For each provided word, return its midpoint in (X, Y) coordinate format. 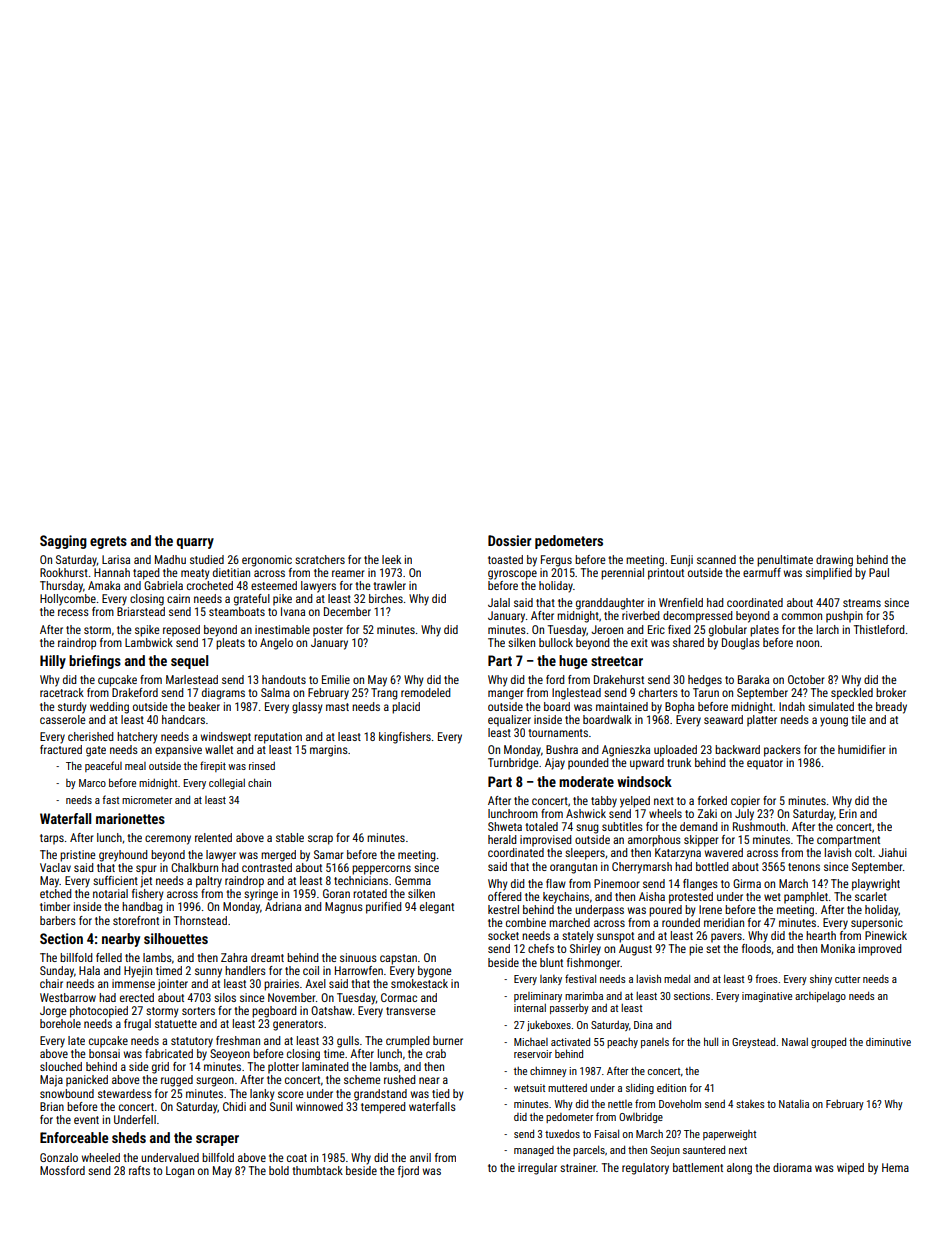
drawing (834, 561)
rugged (177, 1081)
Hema (895, 1167)
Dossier (510, 540)
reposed (181, 631)
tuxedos (562, 1134)
